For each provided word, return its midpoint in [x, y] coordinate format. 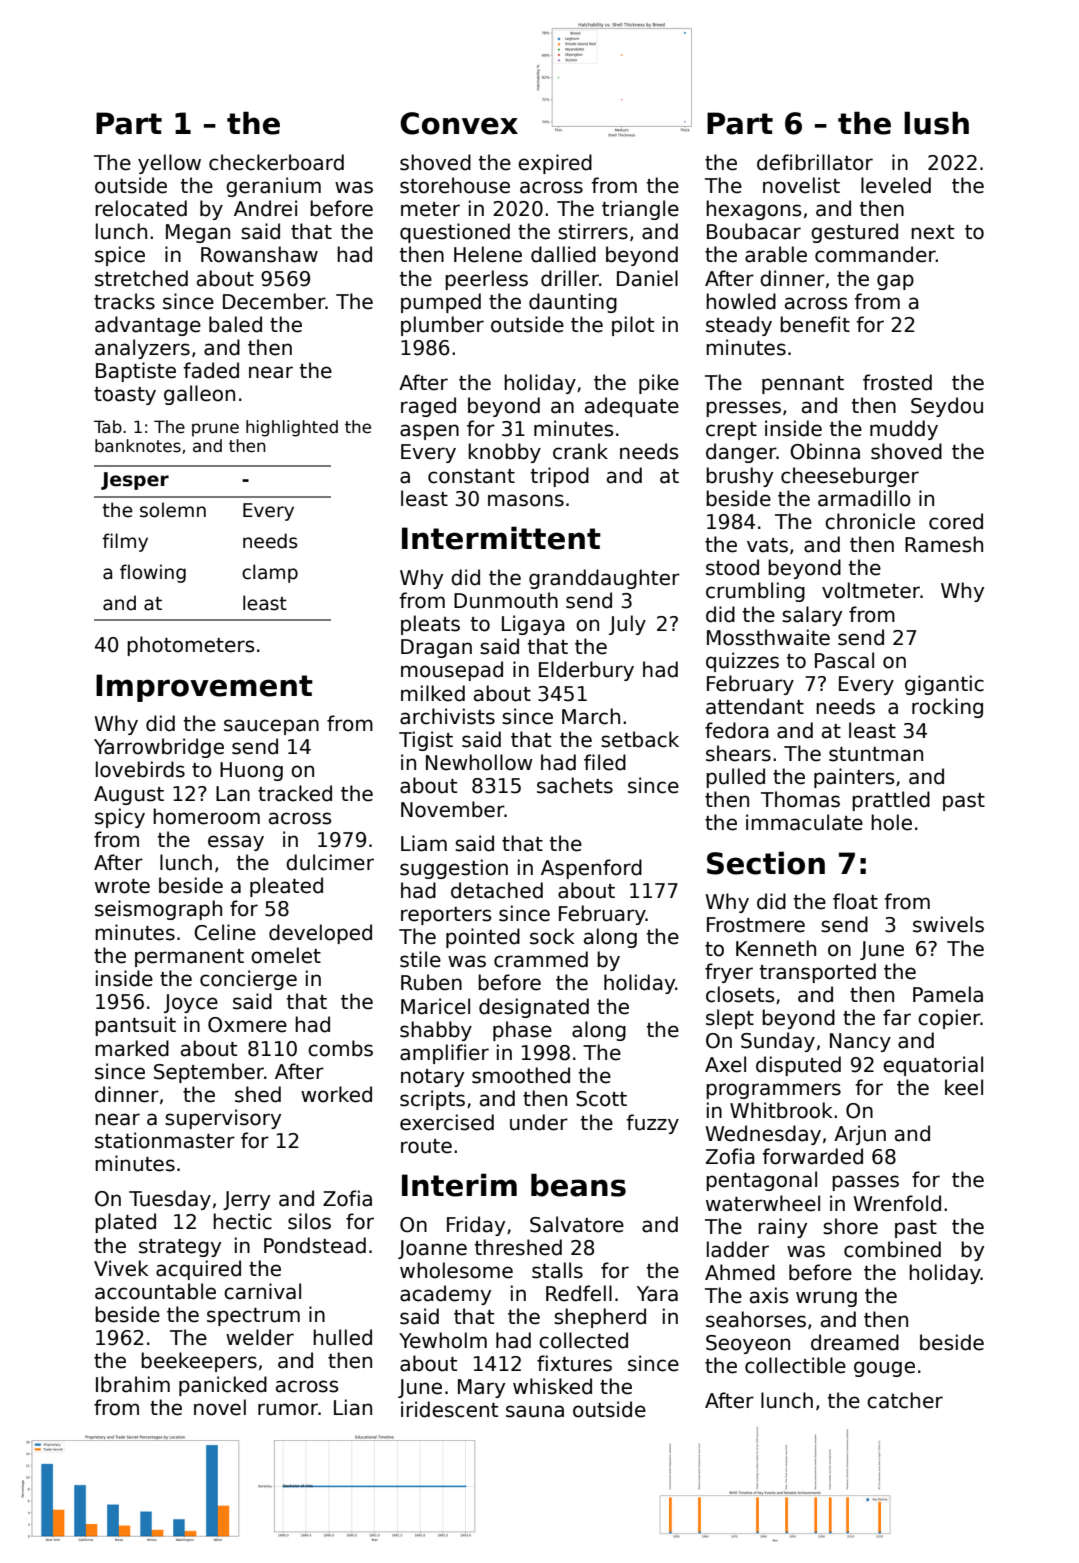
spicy [120, 818]
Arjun [860, 1135]
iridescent [449, 1409]
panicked [223, 1386]
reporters [446, 916]
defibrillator [815, 162]
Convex [459, 123]
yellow [169, 164]
